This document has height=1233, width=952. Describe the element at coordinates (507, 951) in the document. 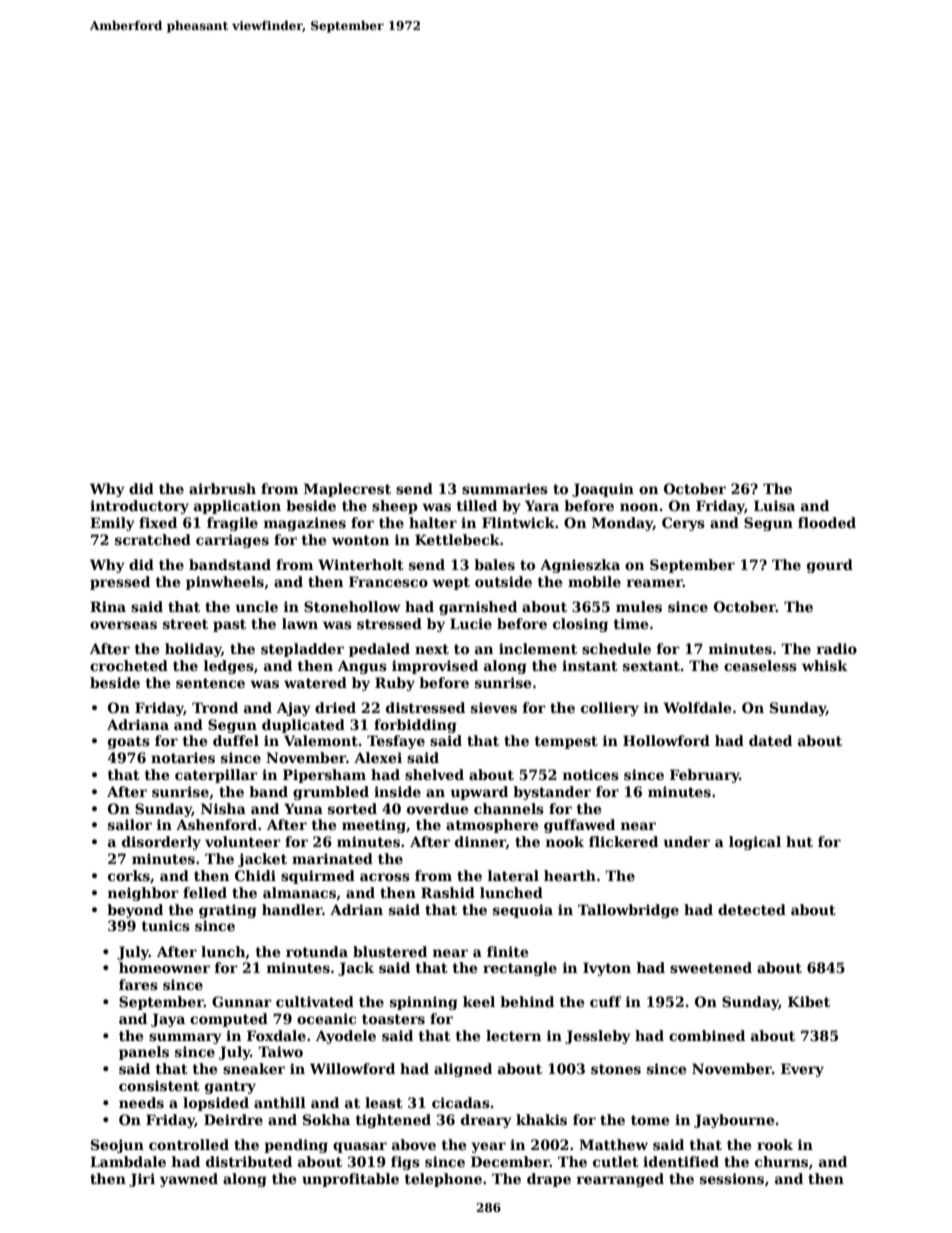

I see `finite` at that location.
